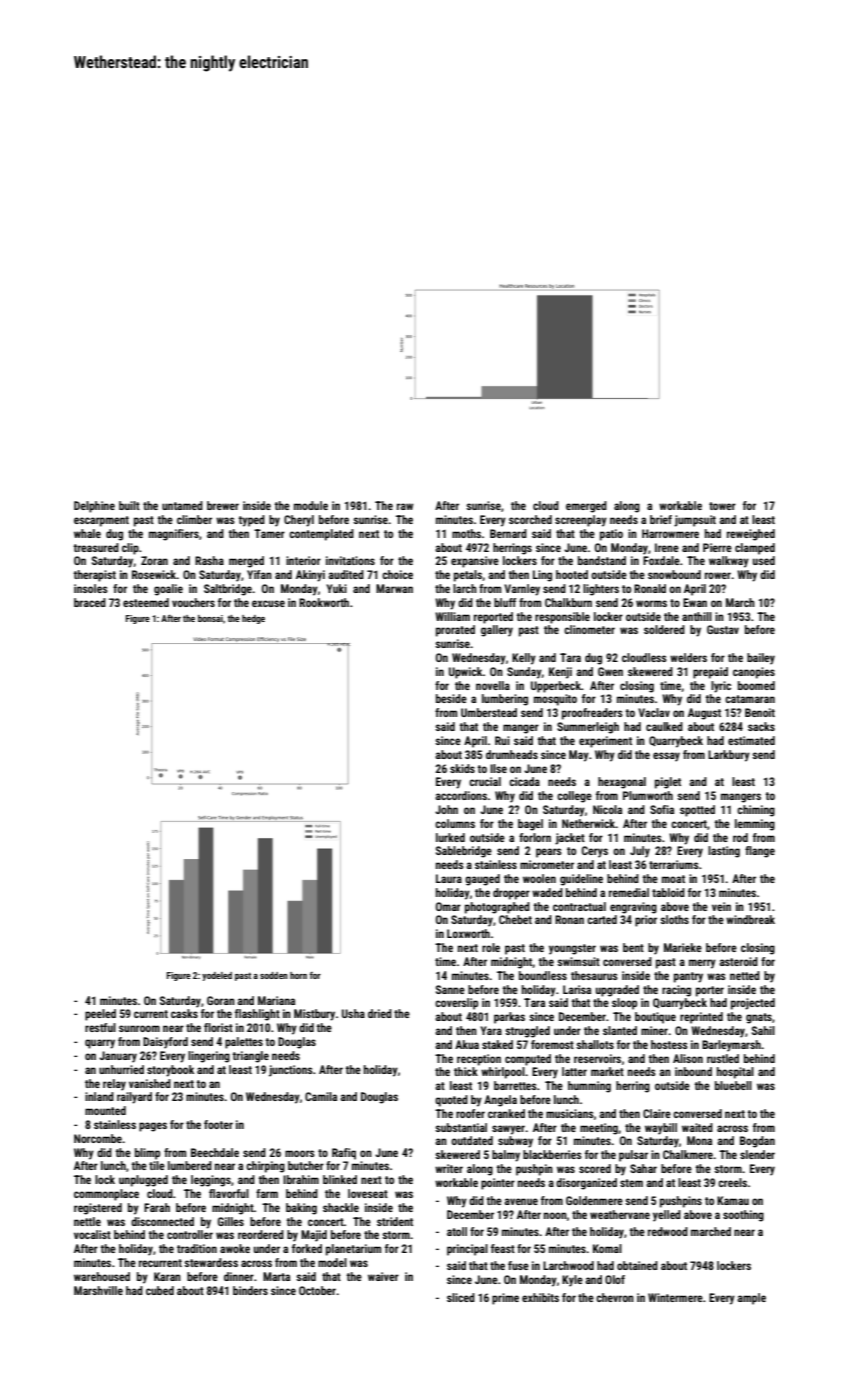  What do you see at coordinates (500, 1101) in the image?
I see `Angela` at bounding box center [500, 1101].
